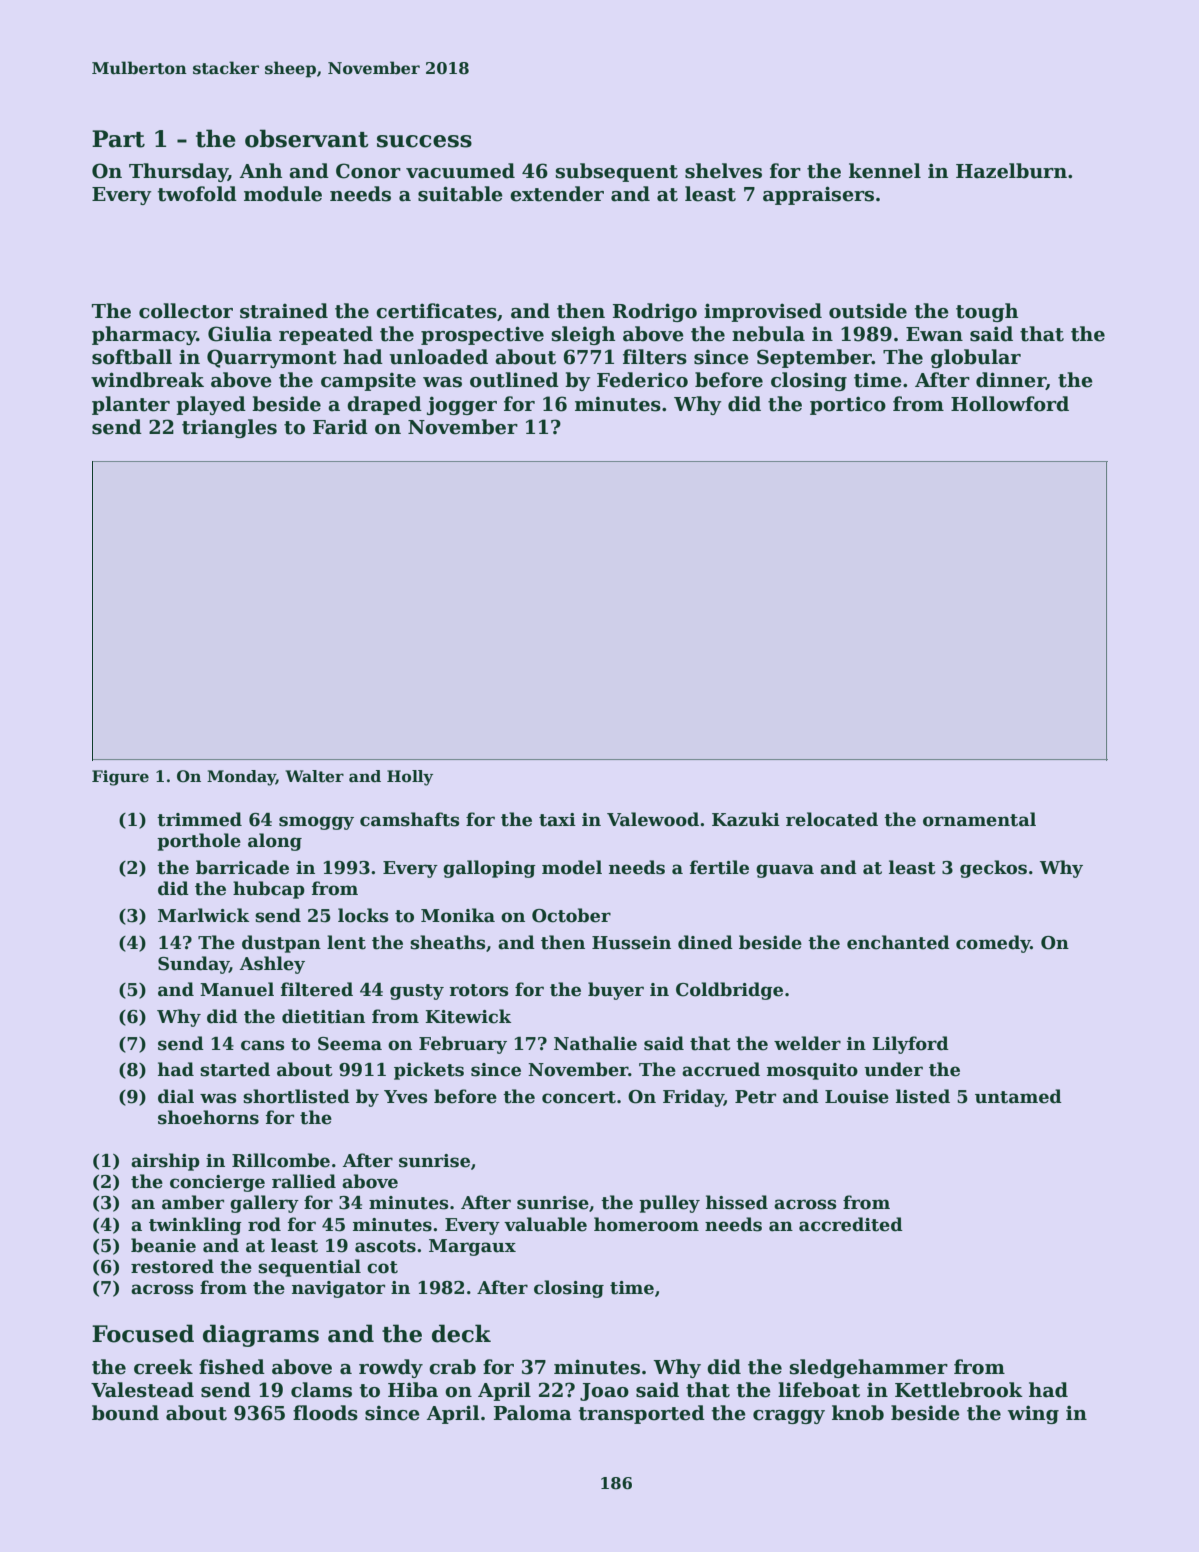  I want to click on untamed, so click(1018, 1096).
